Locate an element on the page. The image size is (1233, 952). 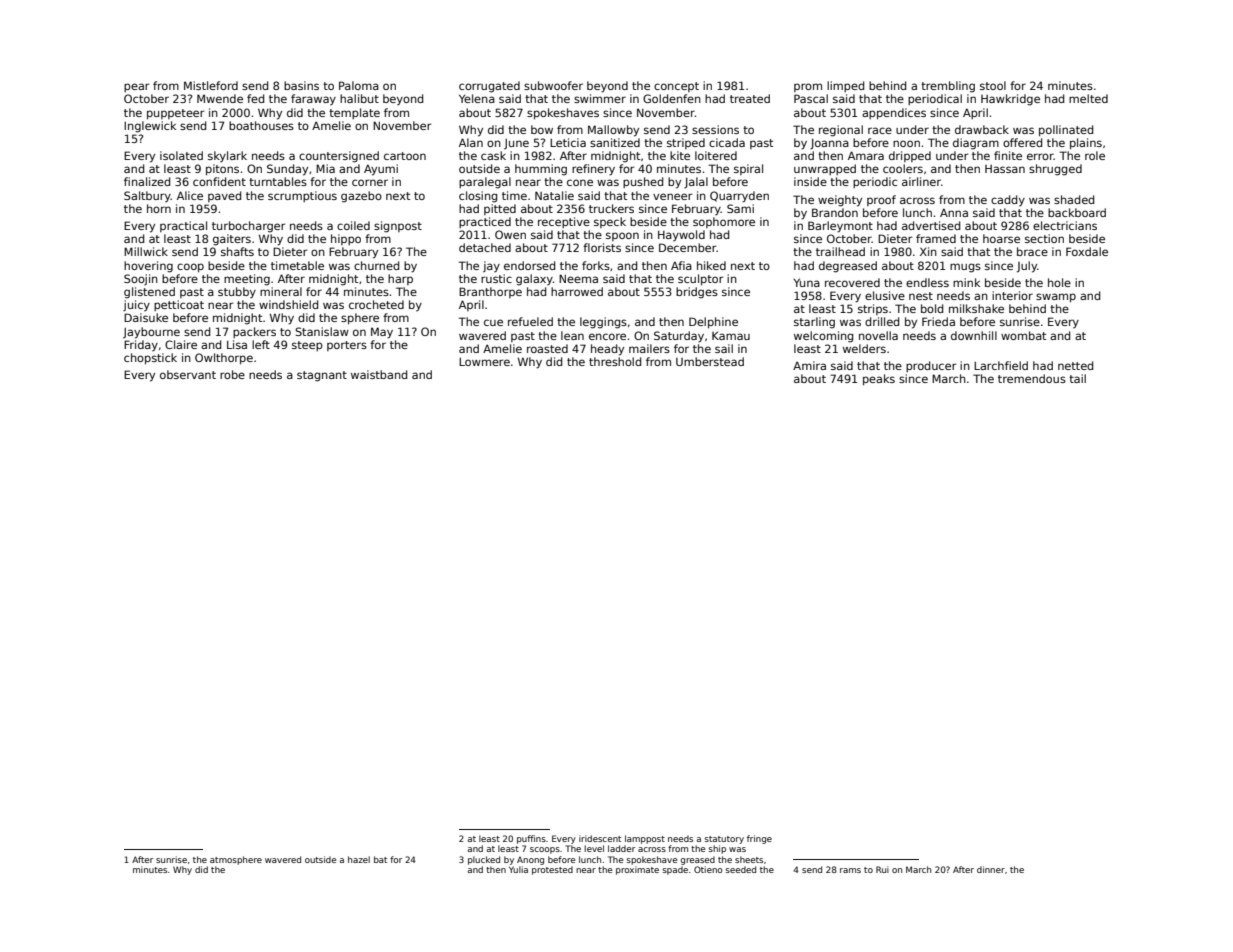
Owen is located at coordinates (510, 234).
